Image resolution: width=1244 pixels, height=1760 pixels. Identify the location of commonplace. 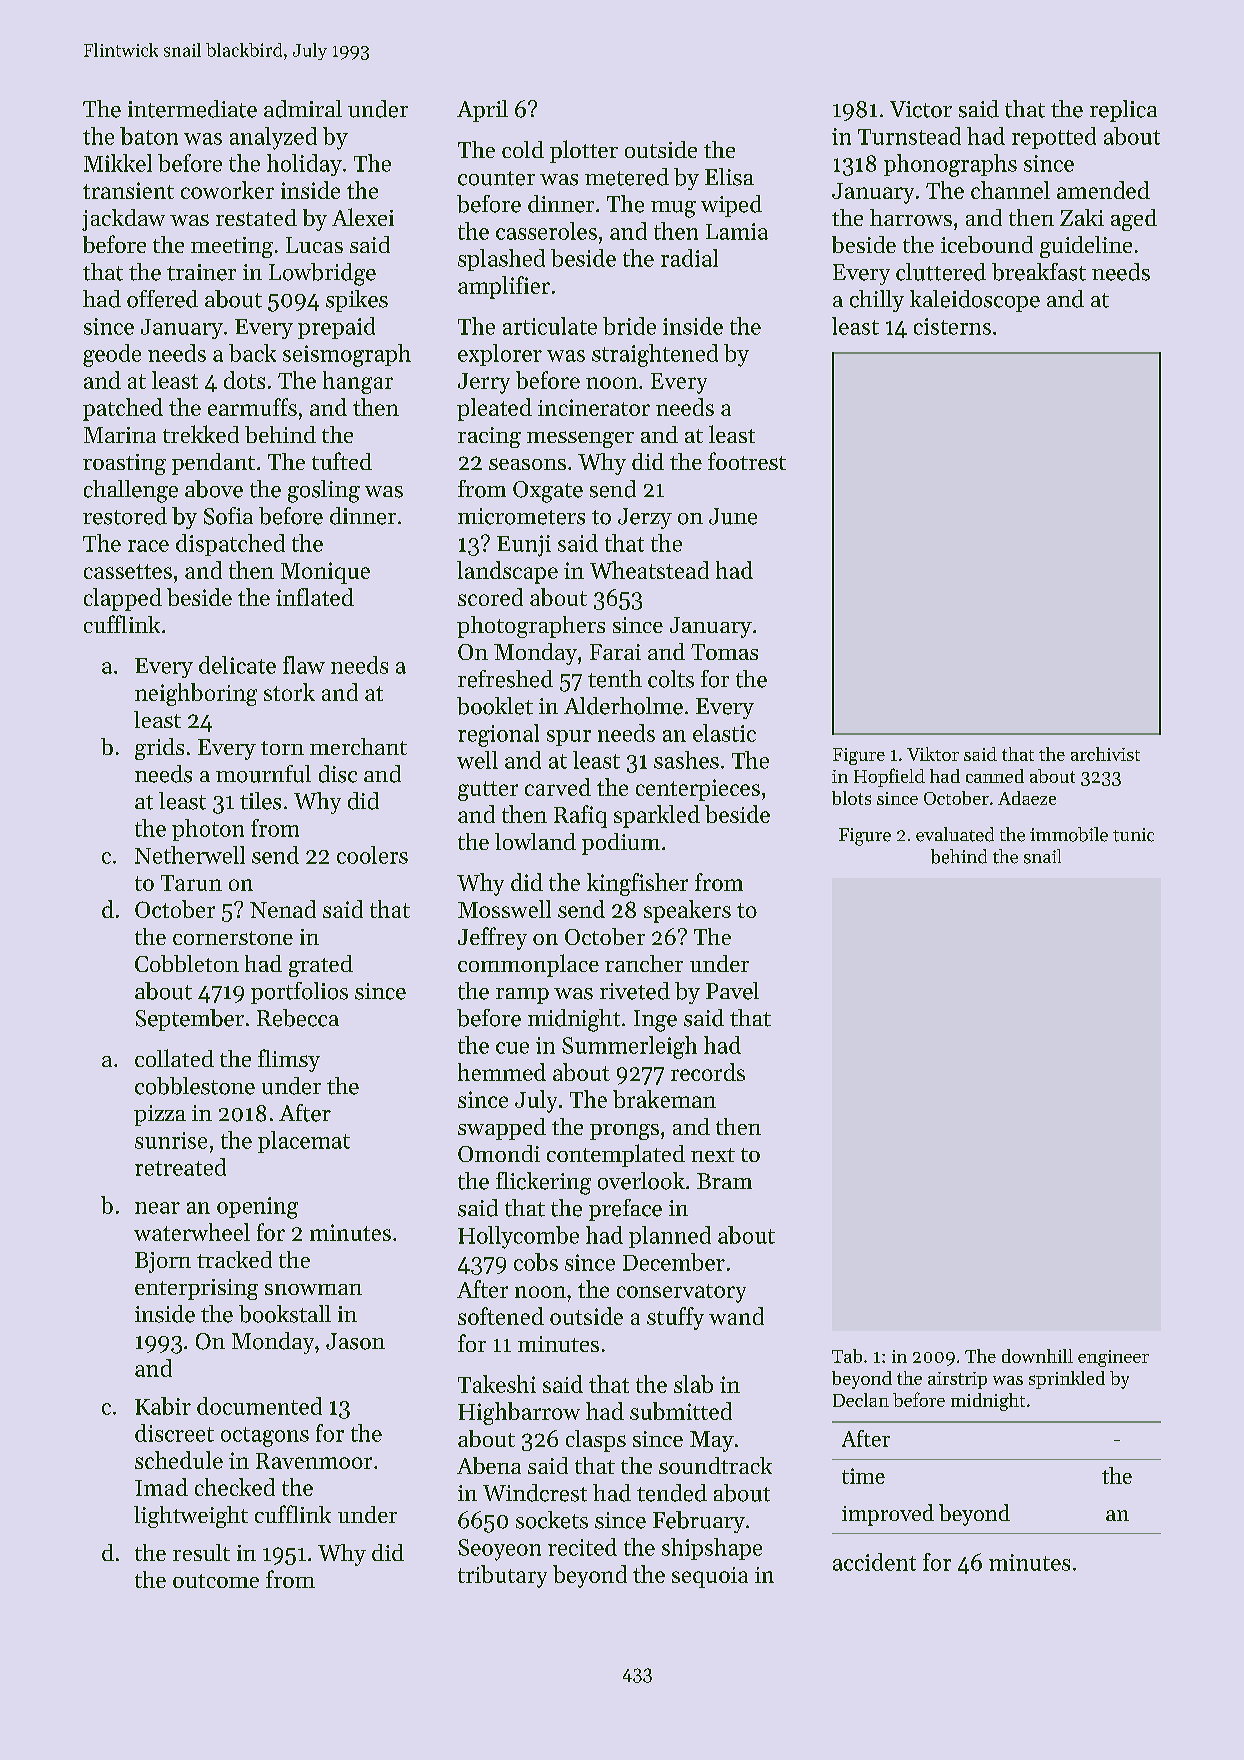
(528, 965).
